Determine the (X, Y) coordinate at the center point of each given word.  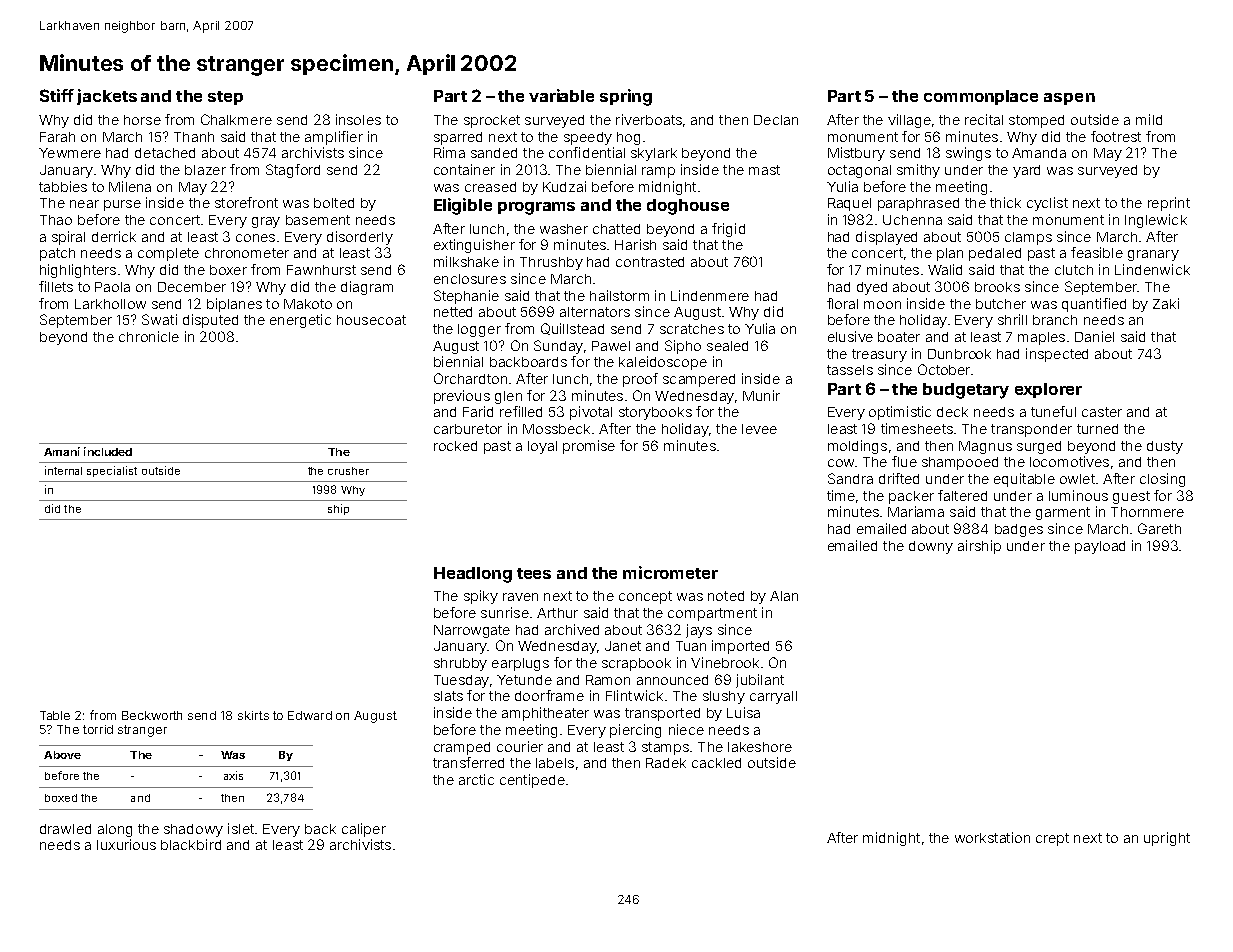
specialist (112, 471)
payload (1100, 547)
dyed (872, 288)
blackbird (191, 844)
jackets (107, 97)
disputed (210, 321)
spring (626, 97)
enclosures (470, 279)
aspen (1069, 99)
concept (645, 597)
